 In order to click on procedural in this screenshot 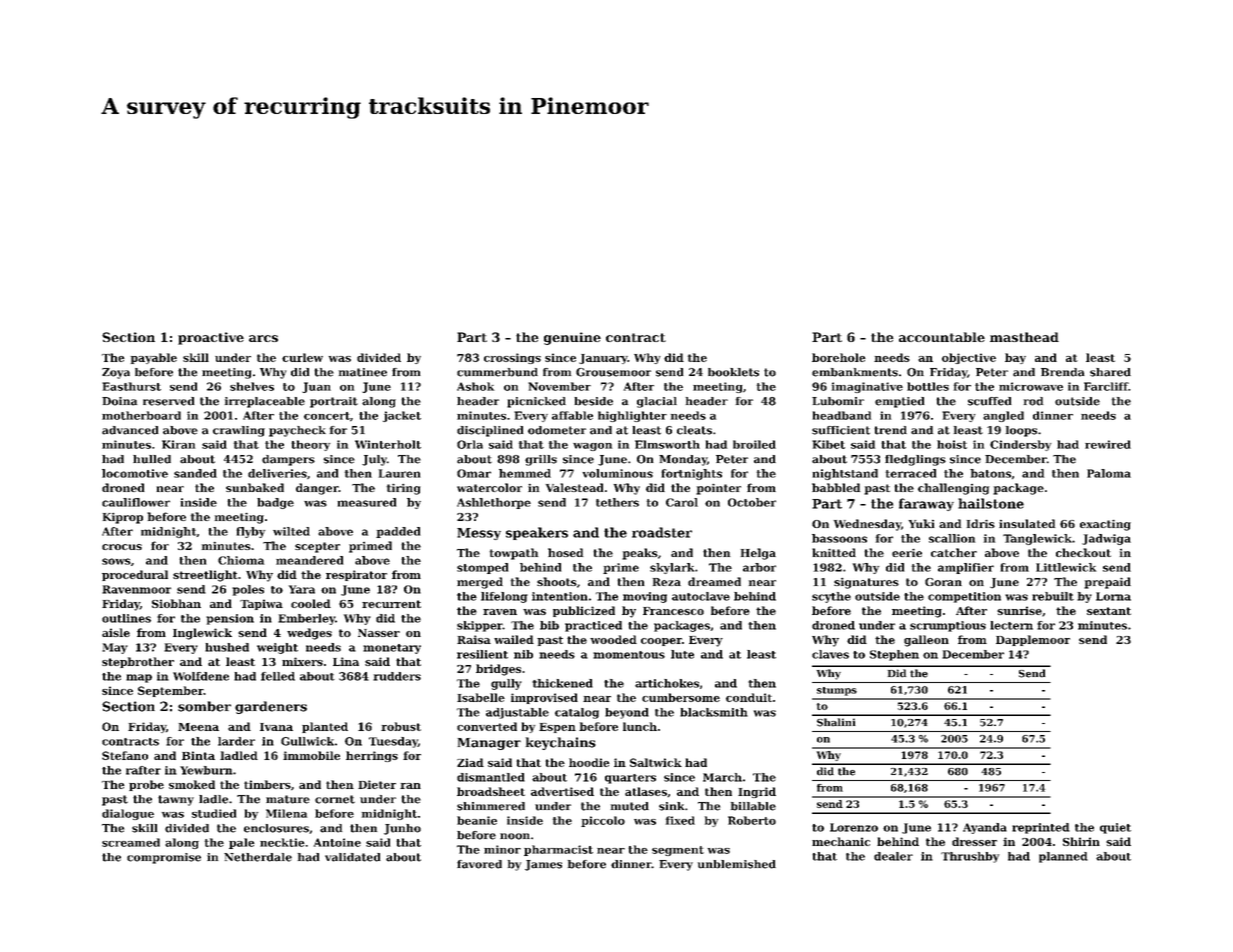, I will do `click(135, 575)`.
